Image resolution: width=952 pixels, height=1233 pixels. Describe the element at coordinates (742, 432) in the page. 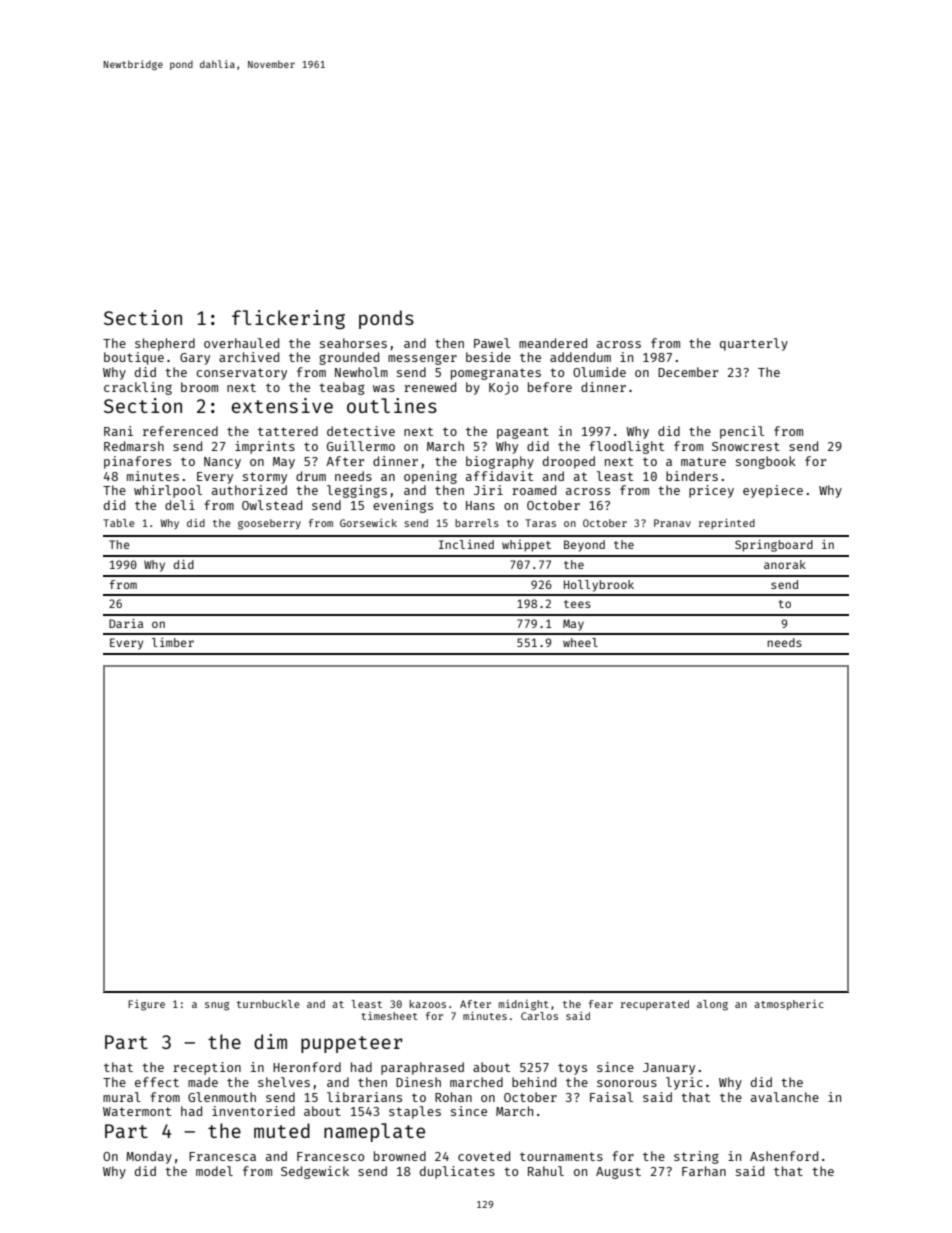

I see `pencil` at that location.
